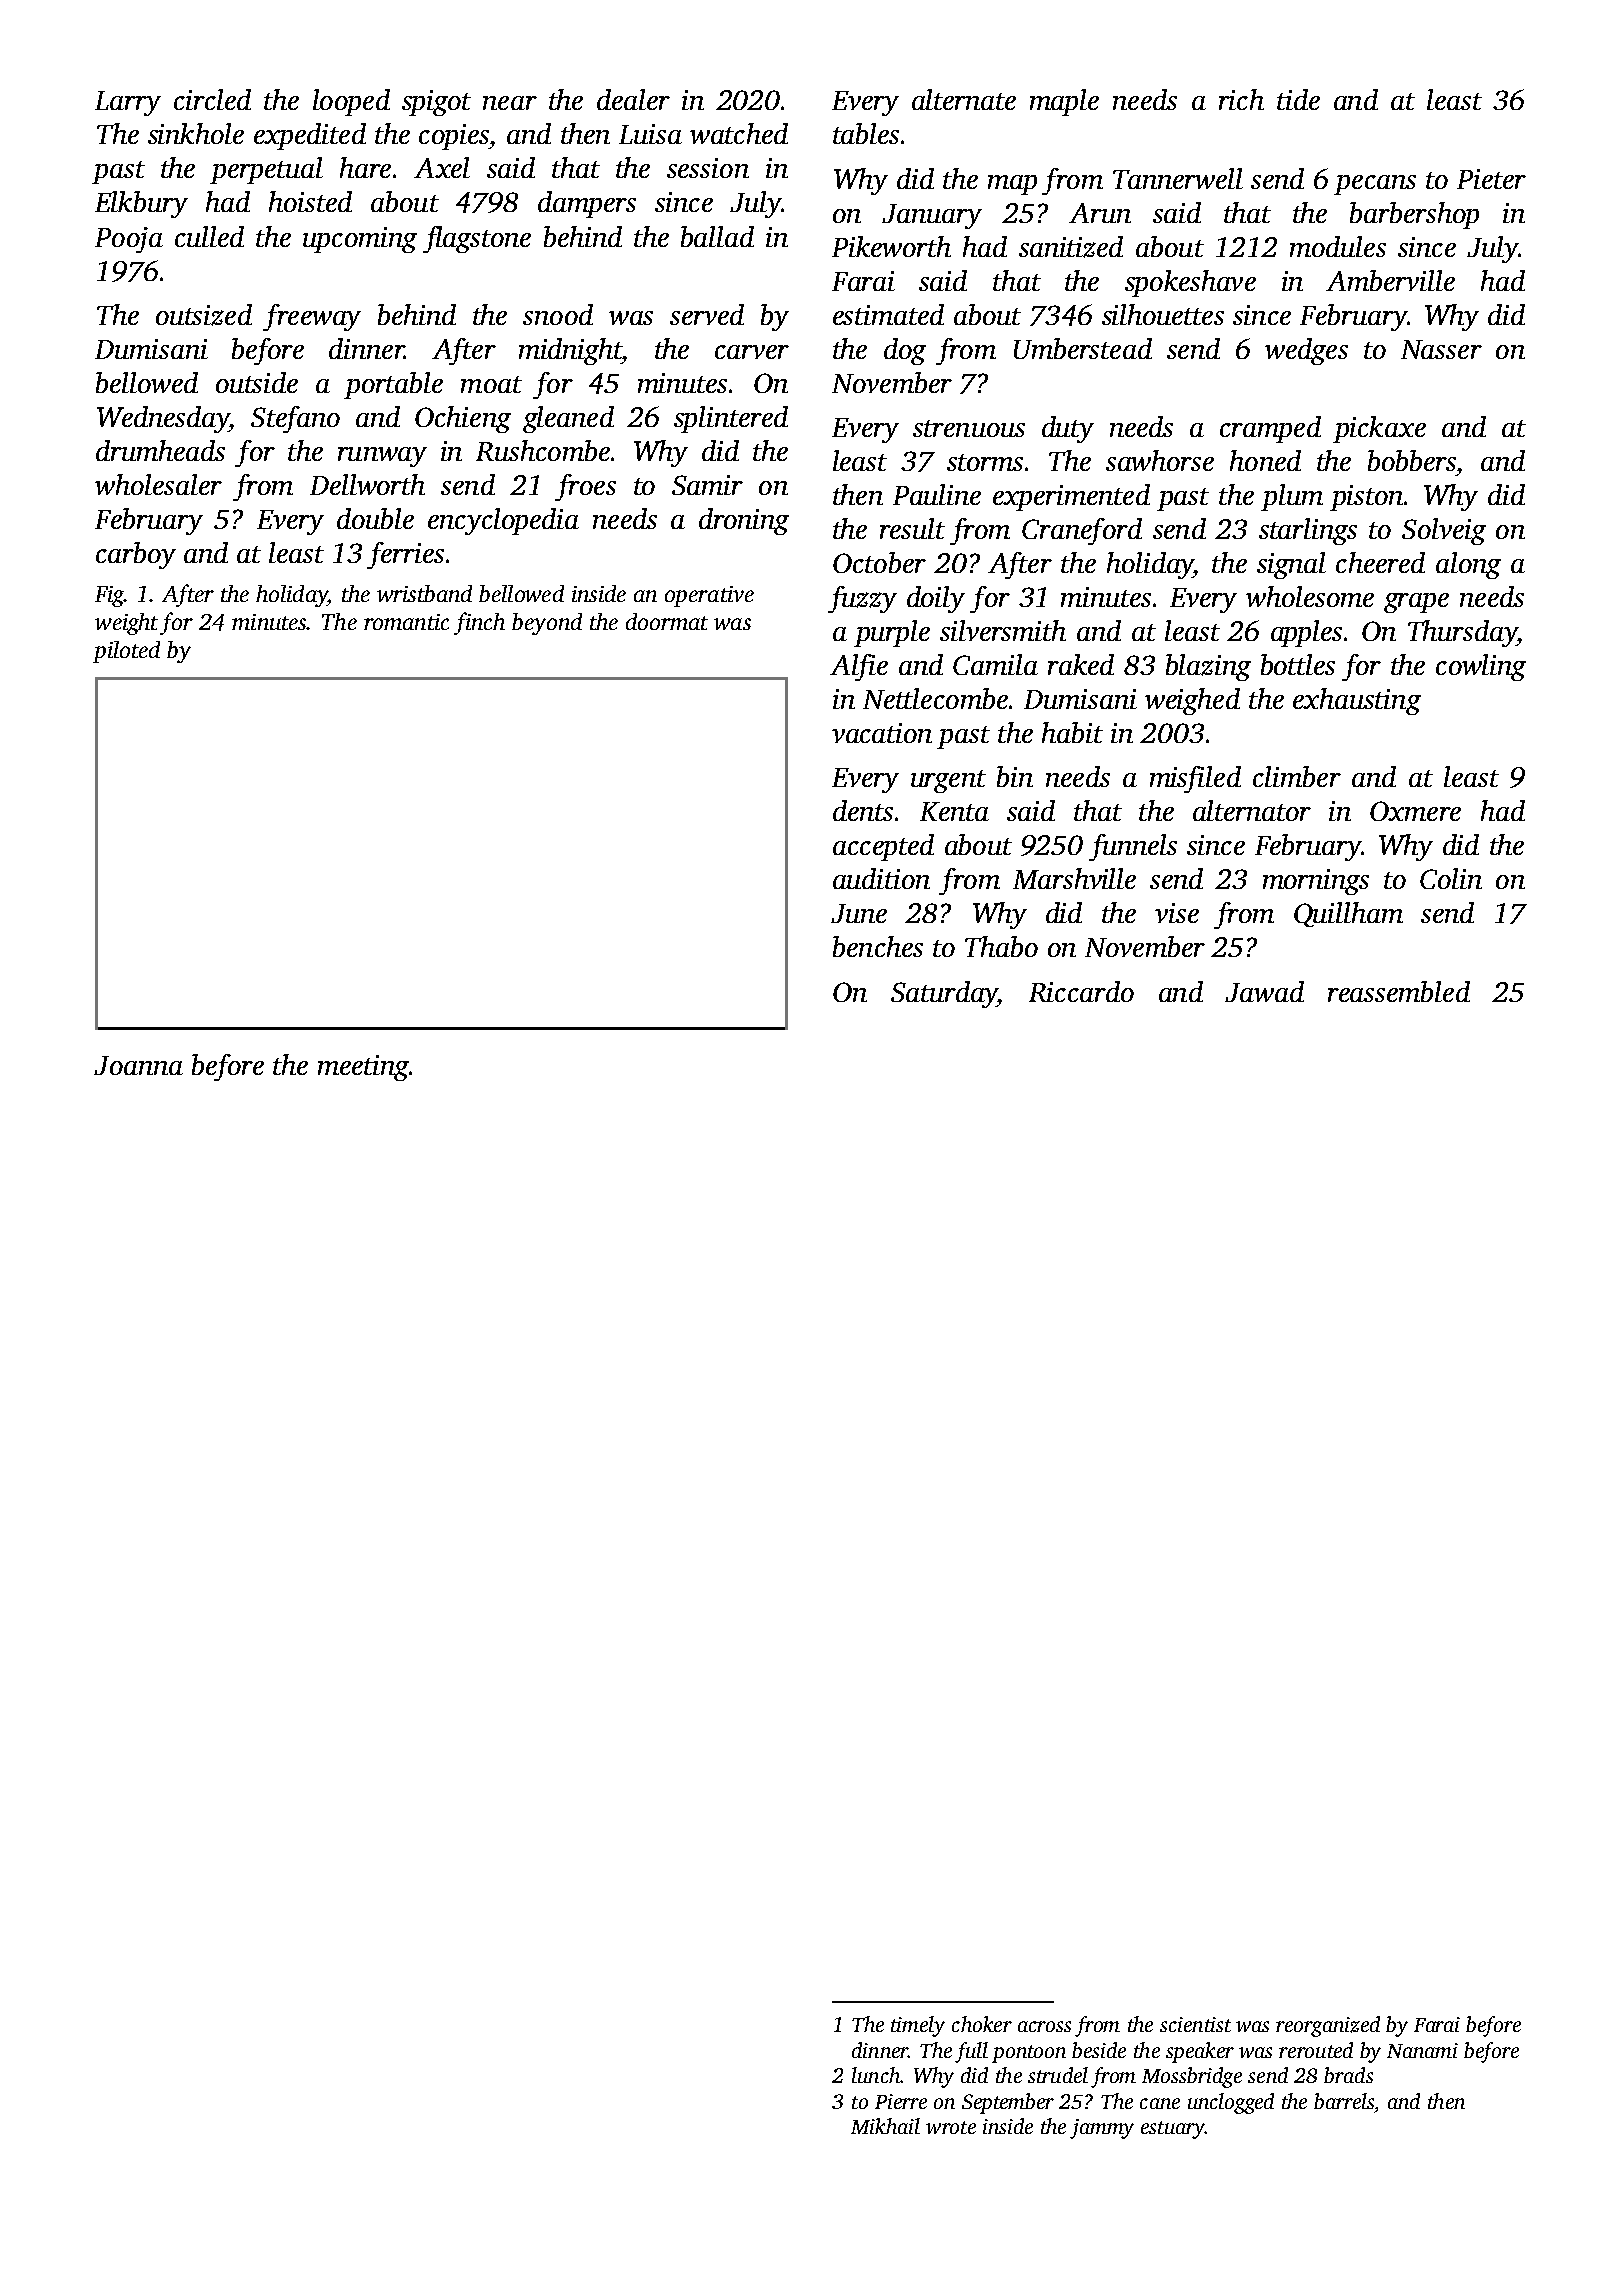 The height and width of the document is (2292, 1620). What do you see at coordinates (1328, 2026) in the document?
I see `reorganized` at bounding box center [1328, 2026].
